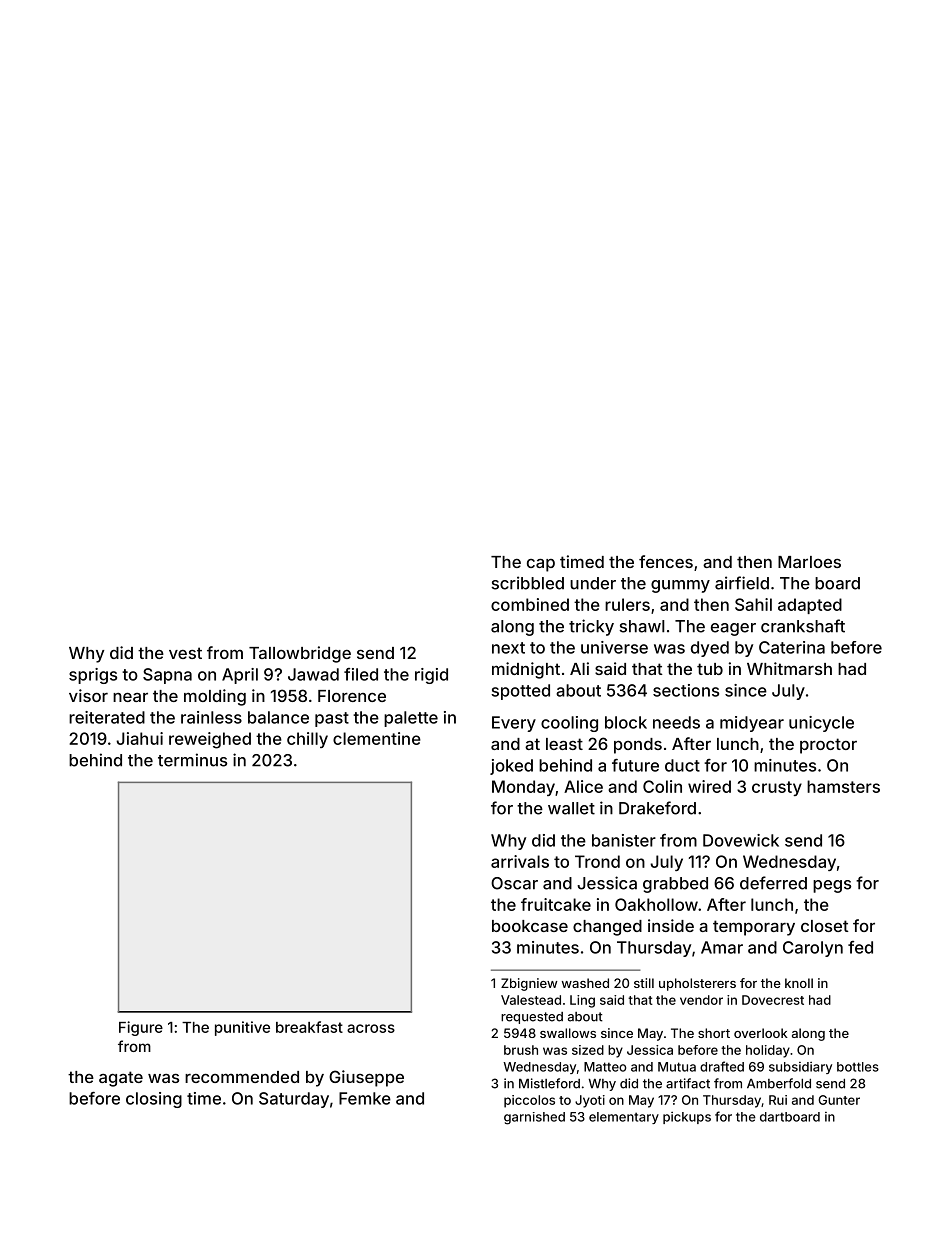  I want to click on spotted, so click(520, 692).
